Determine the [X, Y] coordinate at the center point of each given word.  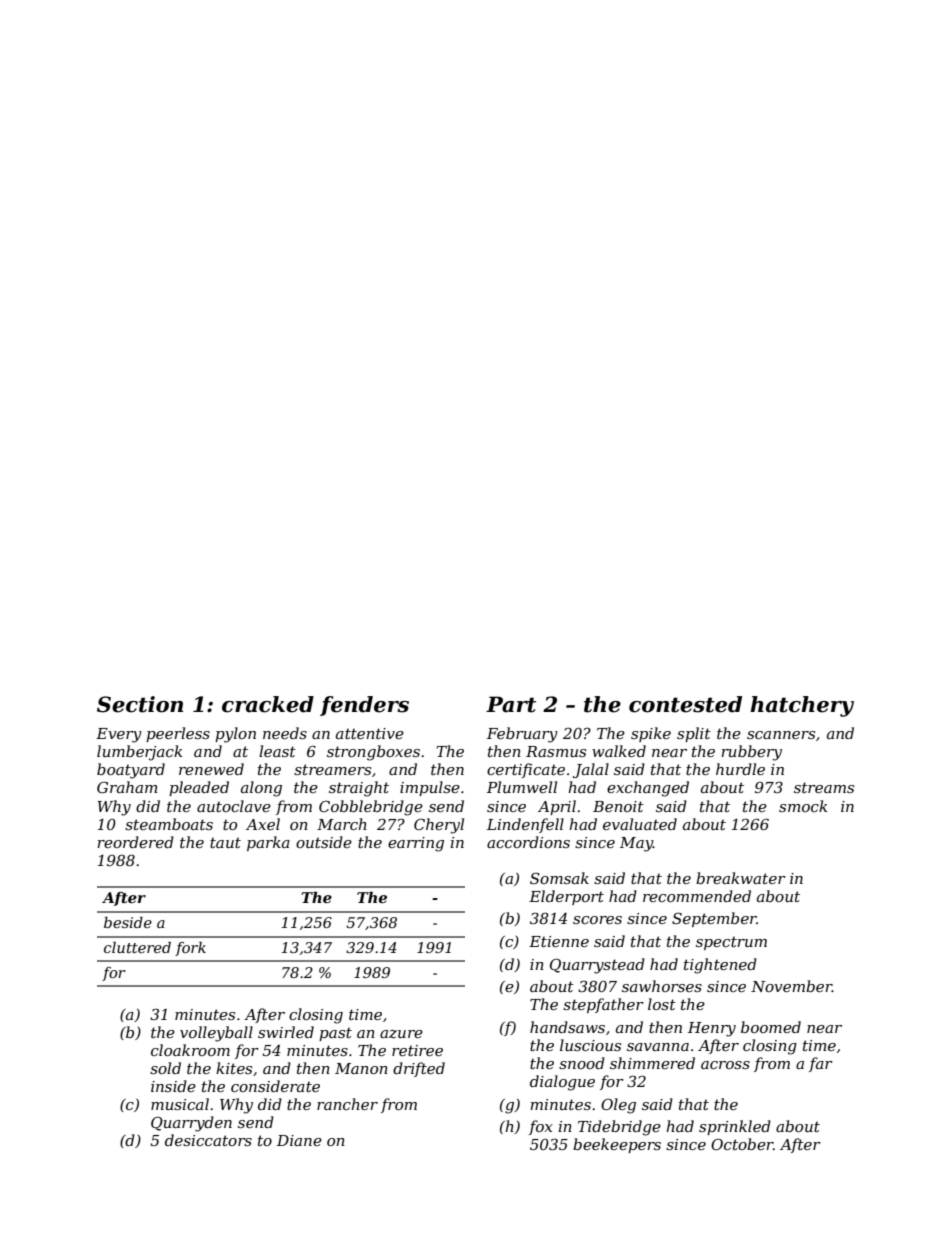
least [277, 751]
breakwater [741, 878]
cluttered [137, 947]
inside [173, 1086]
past [335, 1034]
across [725, 1065]
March [342, 824]
